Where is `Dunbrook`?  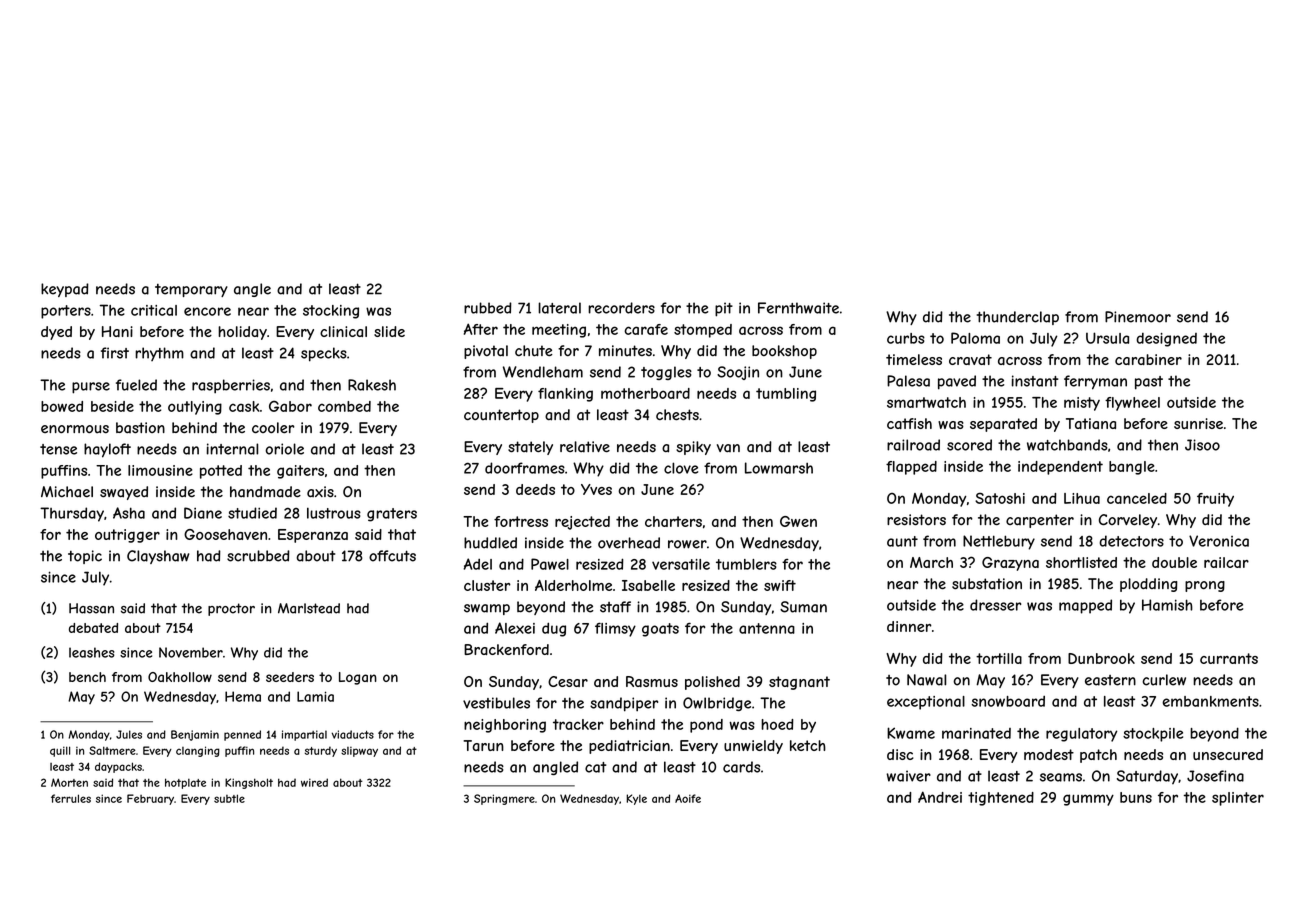
Dunbrook is located at coordinates (1101, 658).
